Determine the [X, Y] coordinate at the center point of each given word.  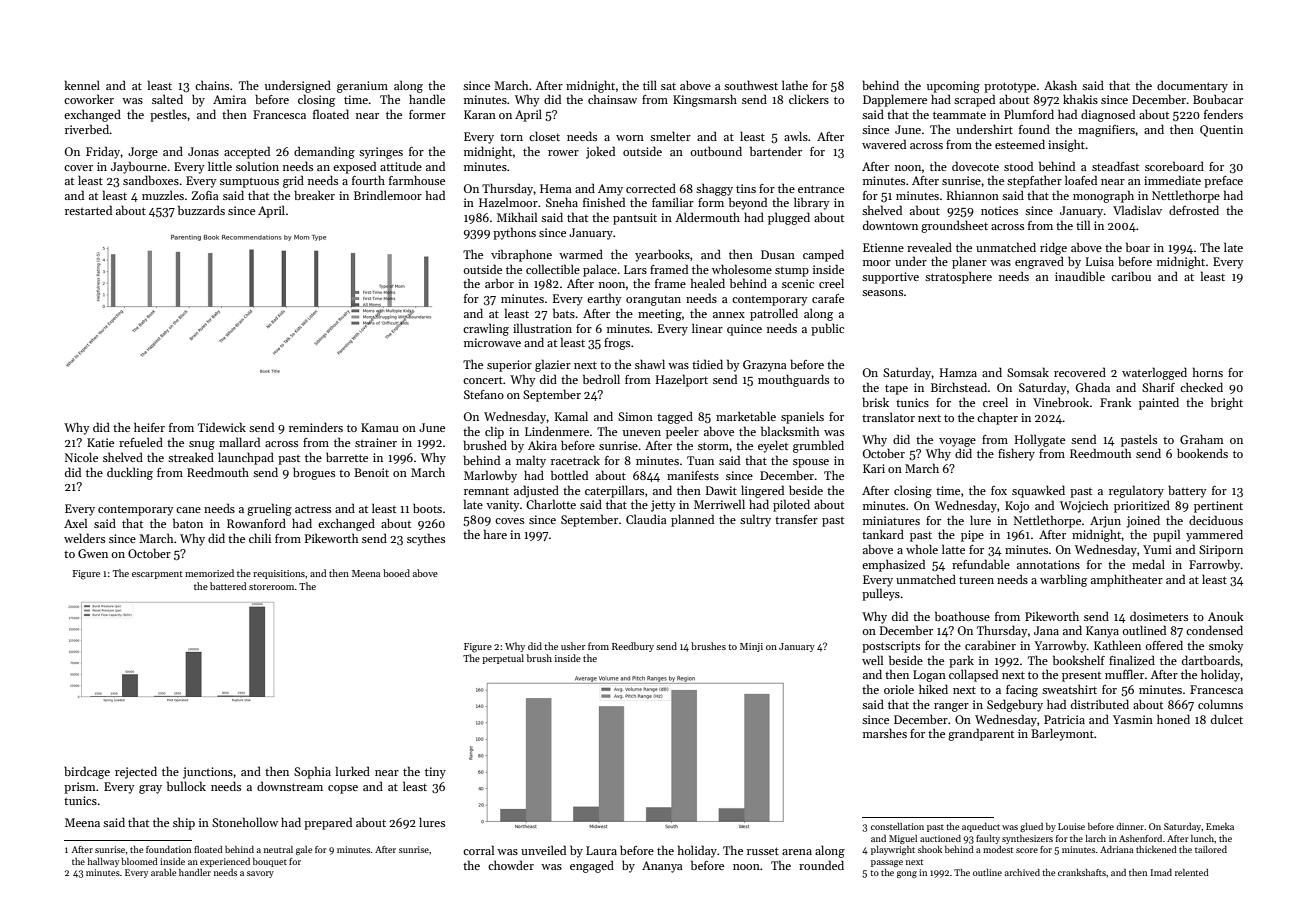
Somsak [1028, 372]
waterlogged [1154, 373]
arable [163, 872]
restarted [88, 210]
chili [260, 538]
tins [746, 188]
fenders [1223, 114]
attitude [401, 166]
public [827, 329]
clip [494, 432]
